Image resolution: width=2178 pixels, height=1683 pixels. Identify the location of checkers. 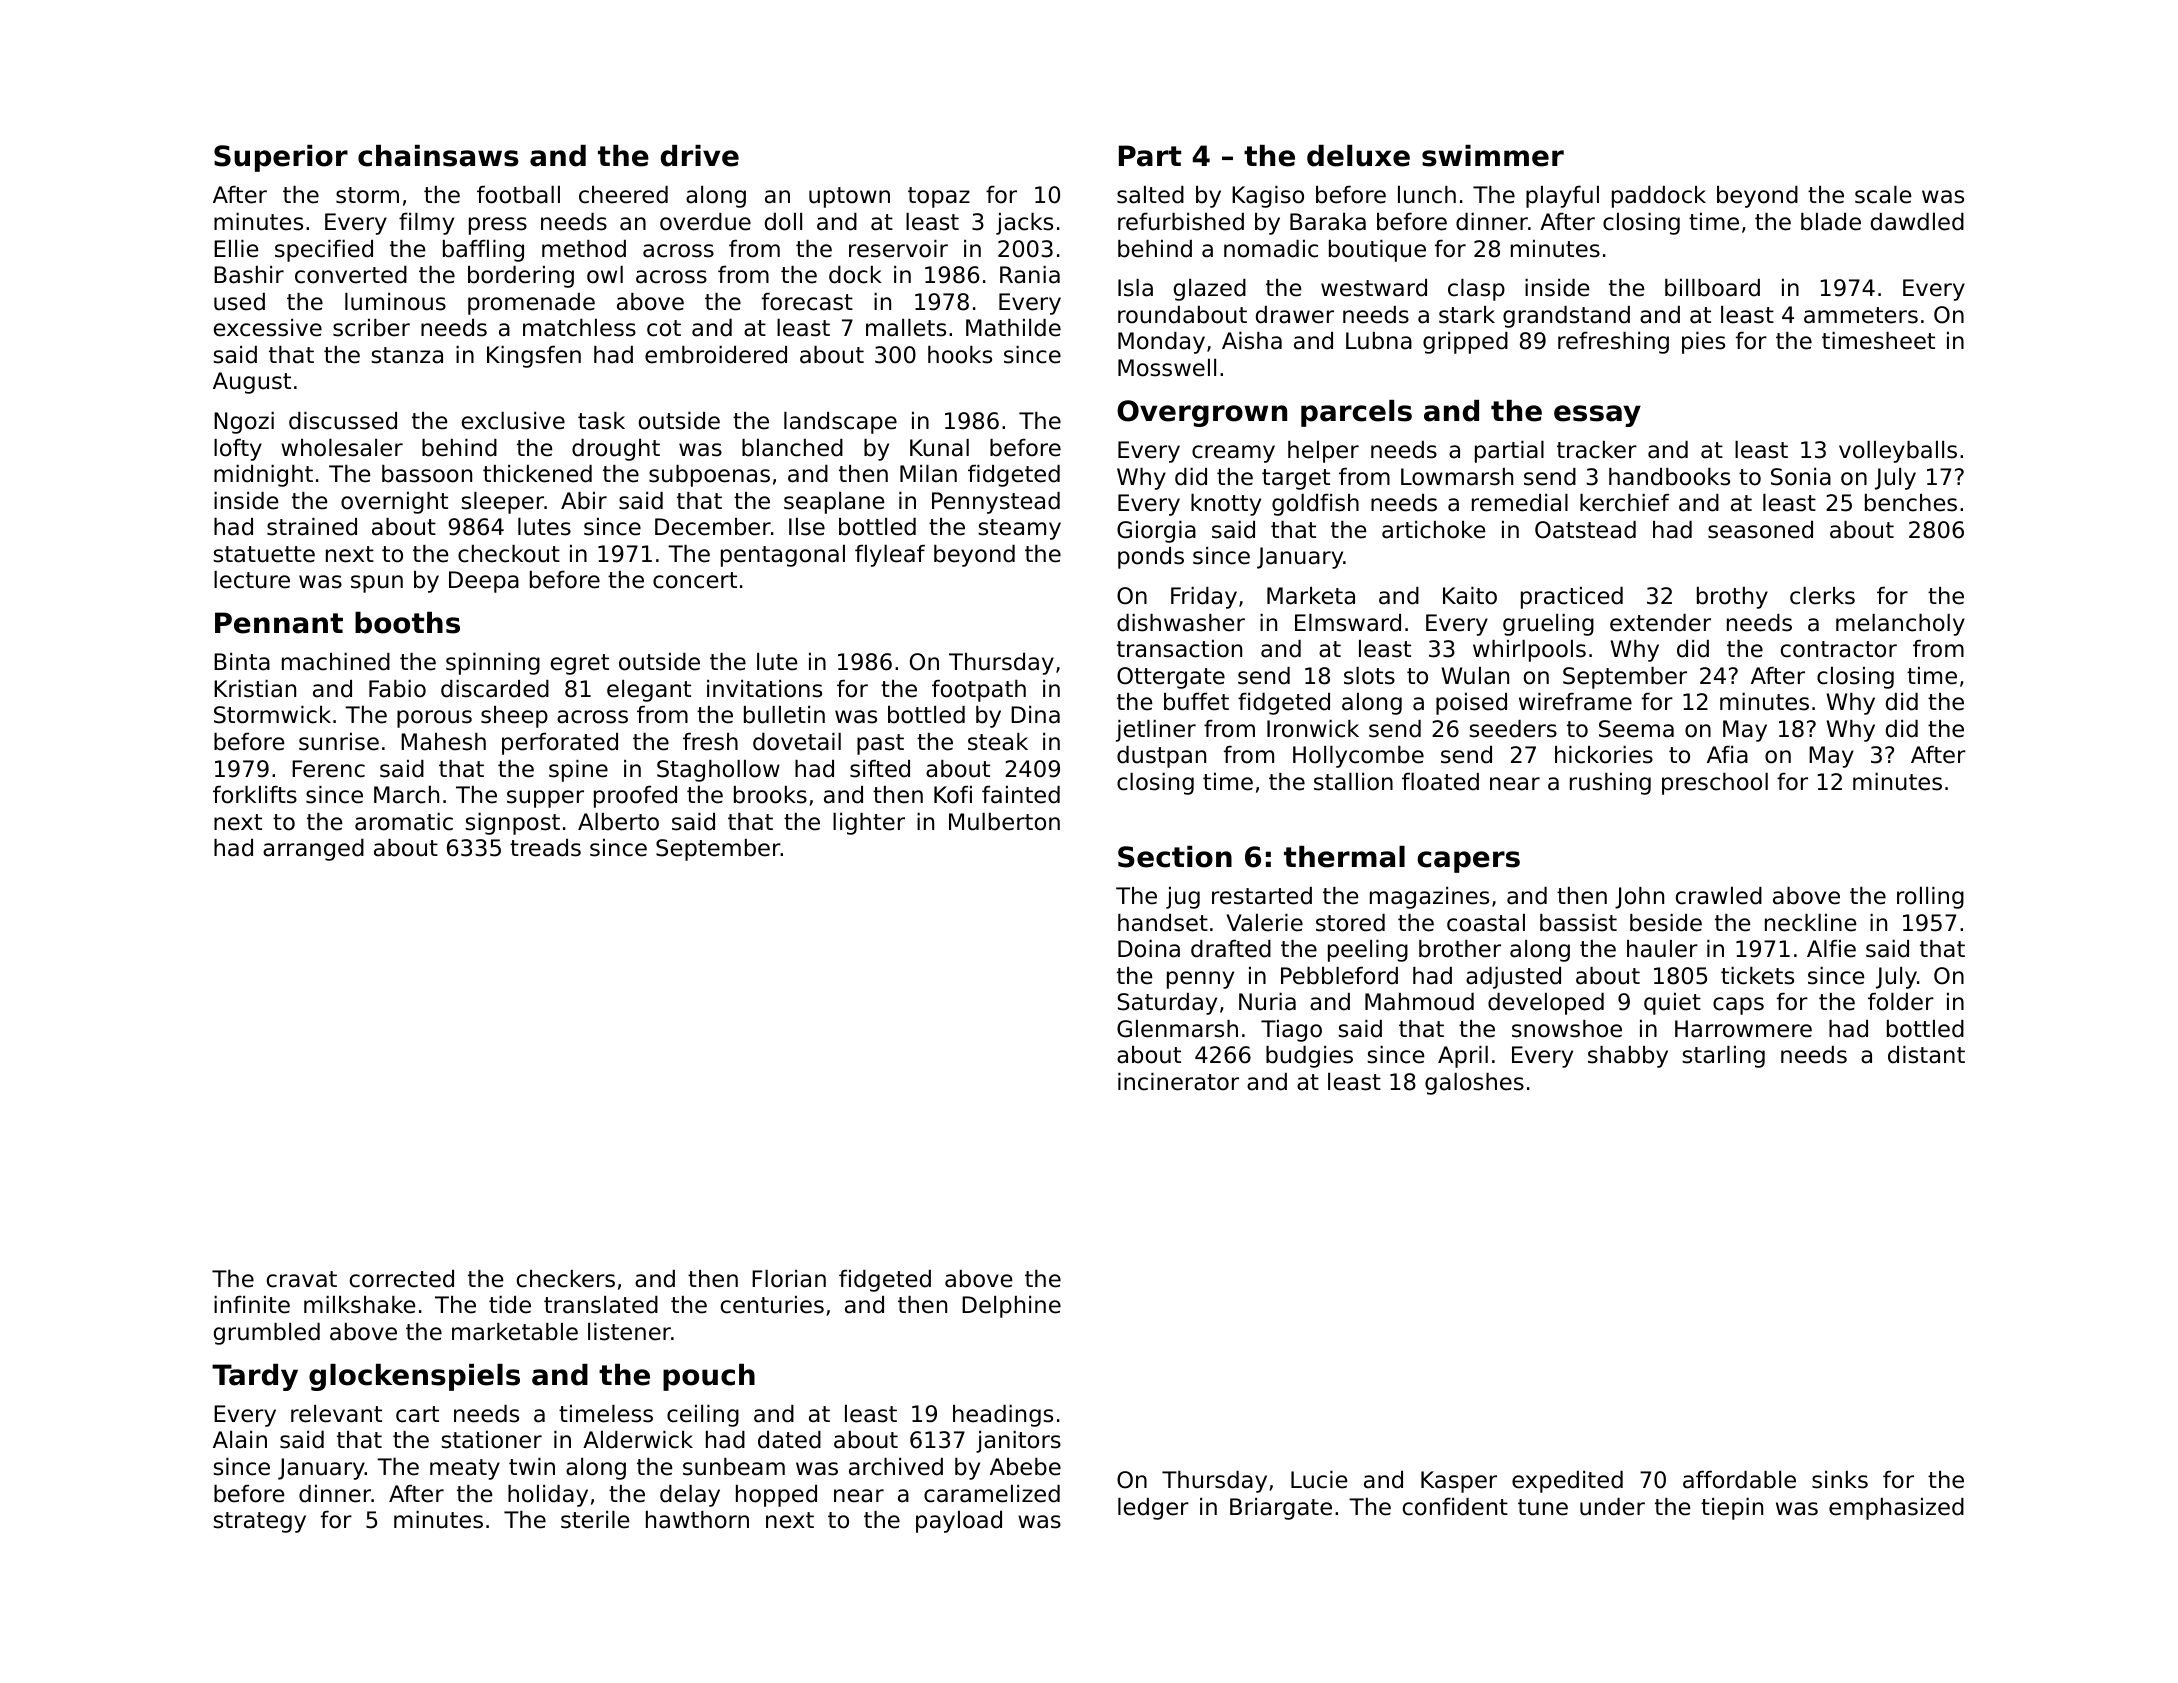
(566, 1279).
